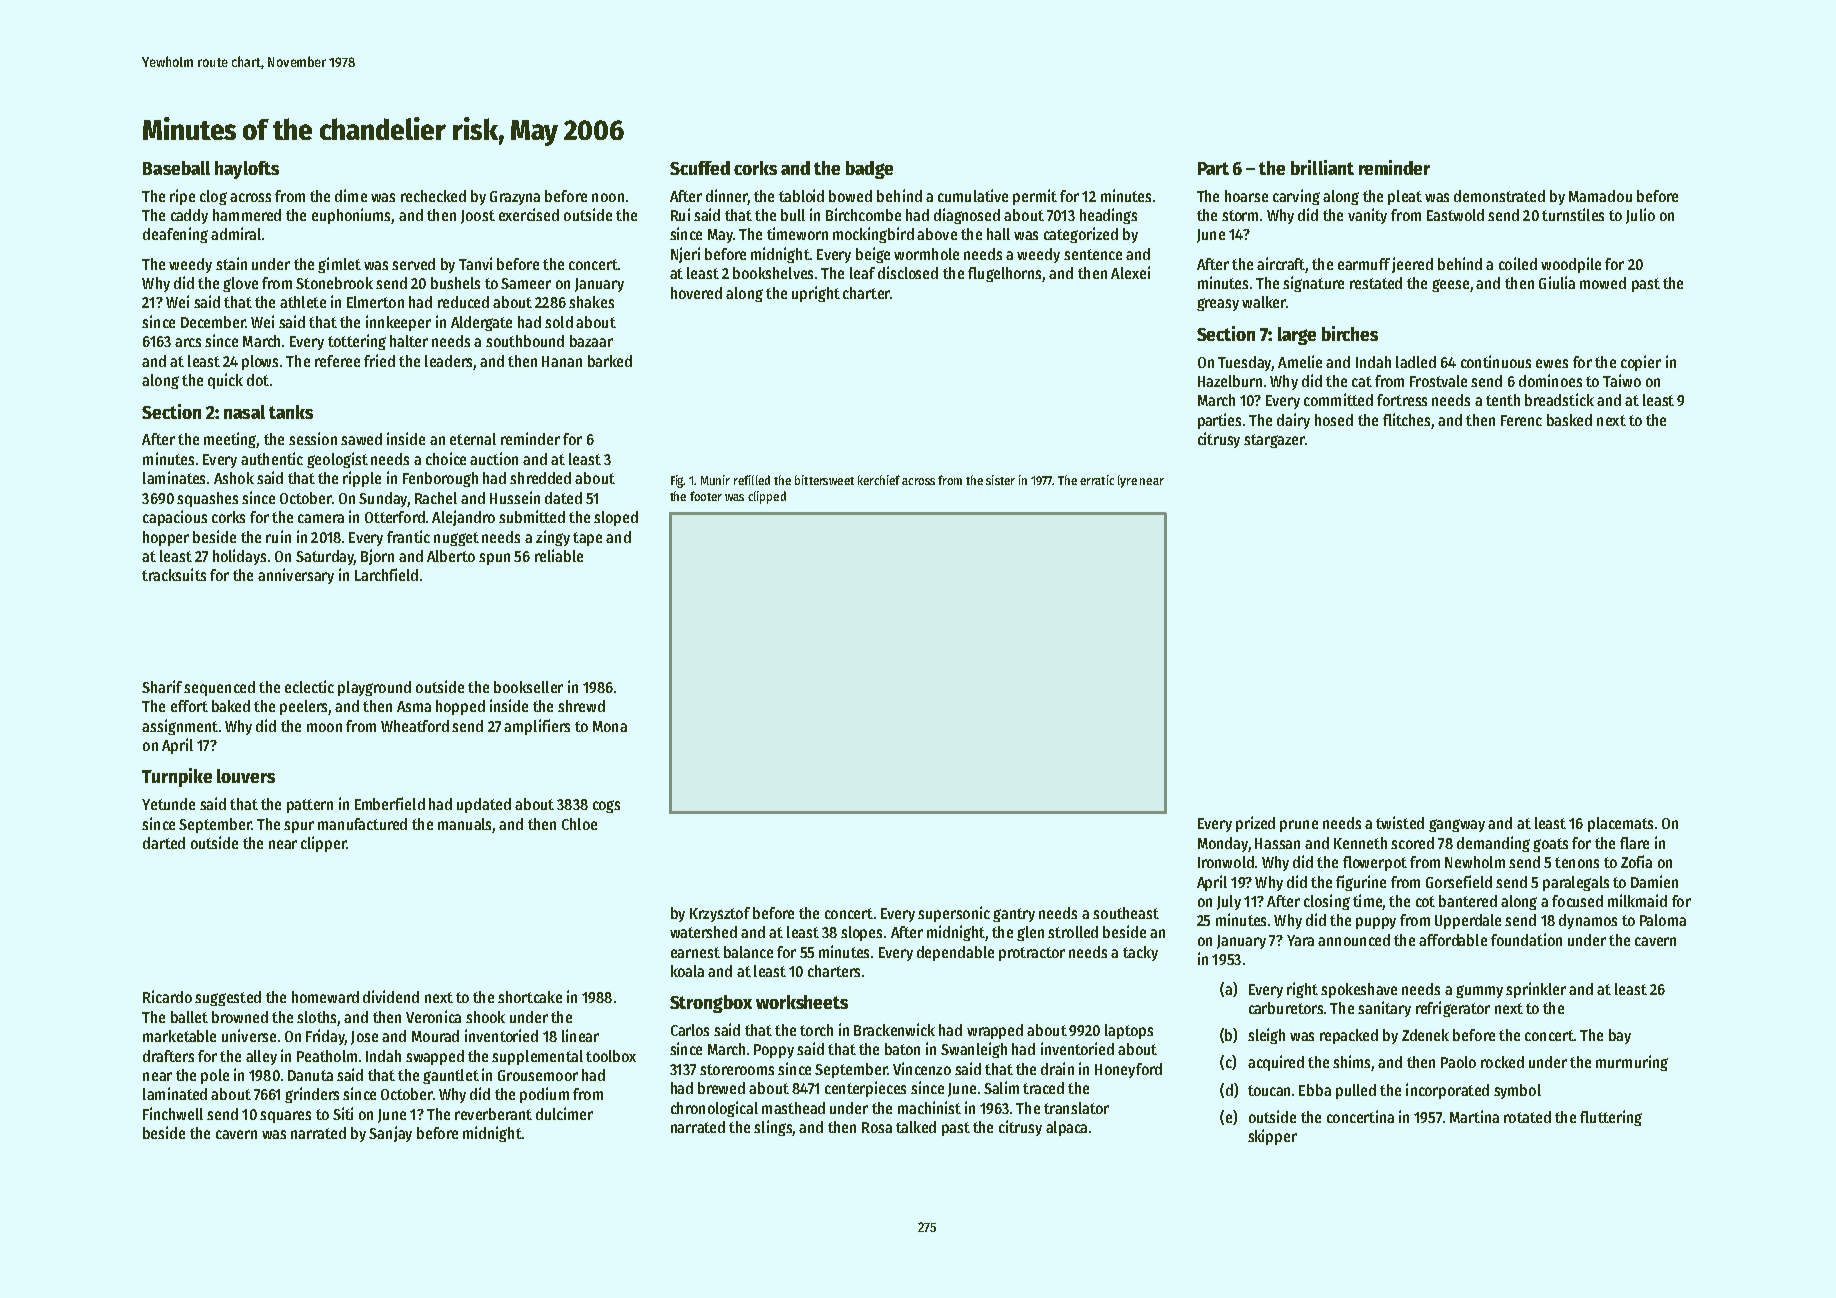  I want to click on Poppy, so click(774, 1051).
